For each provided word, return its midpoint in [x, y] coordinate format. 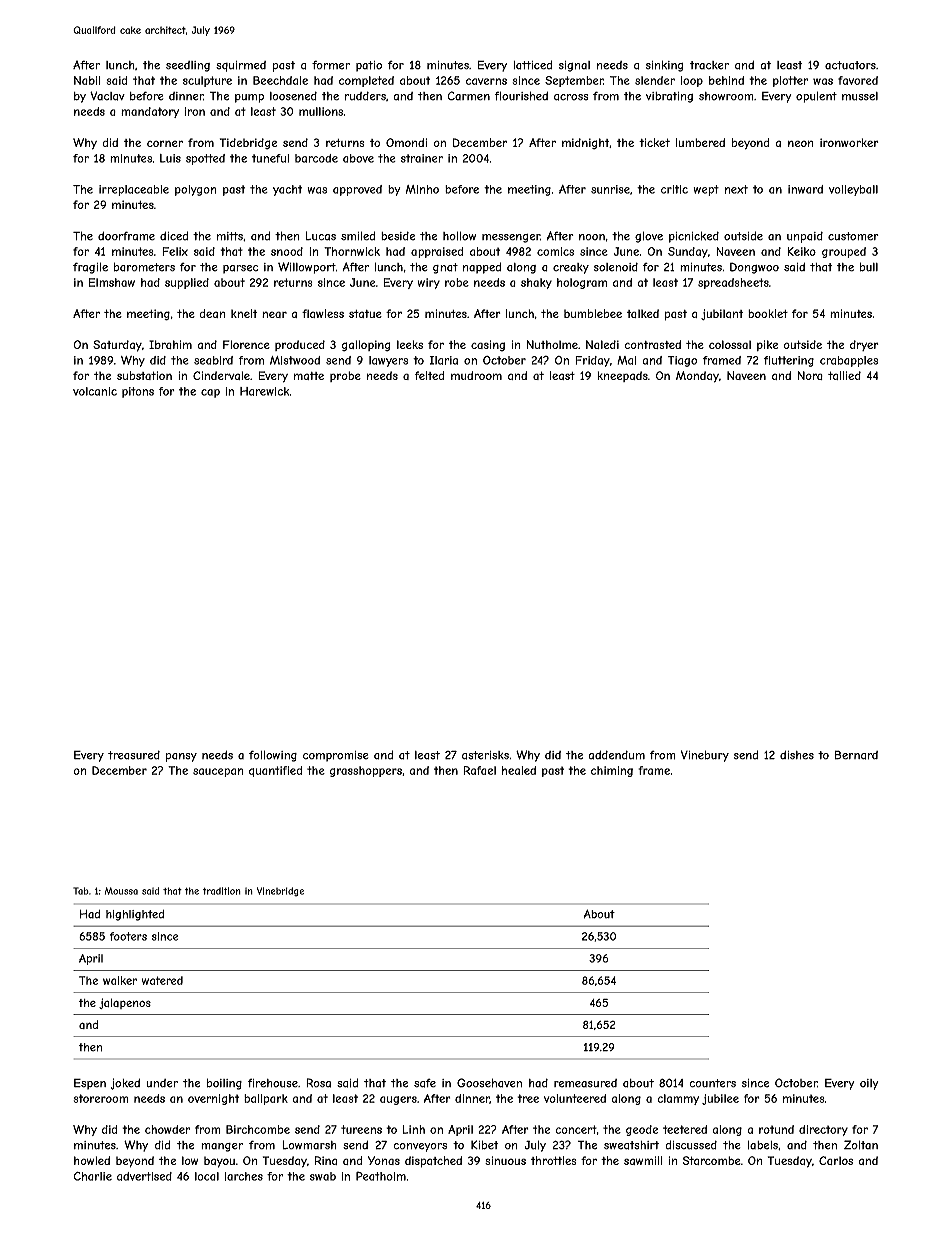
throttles [554, 1160]
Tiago [682, 361]
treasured [134, 755]
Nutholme [552, 344]
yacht [287, 190]
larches [244, 1176]
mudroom [476, 375]
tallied [844, 375]
